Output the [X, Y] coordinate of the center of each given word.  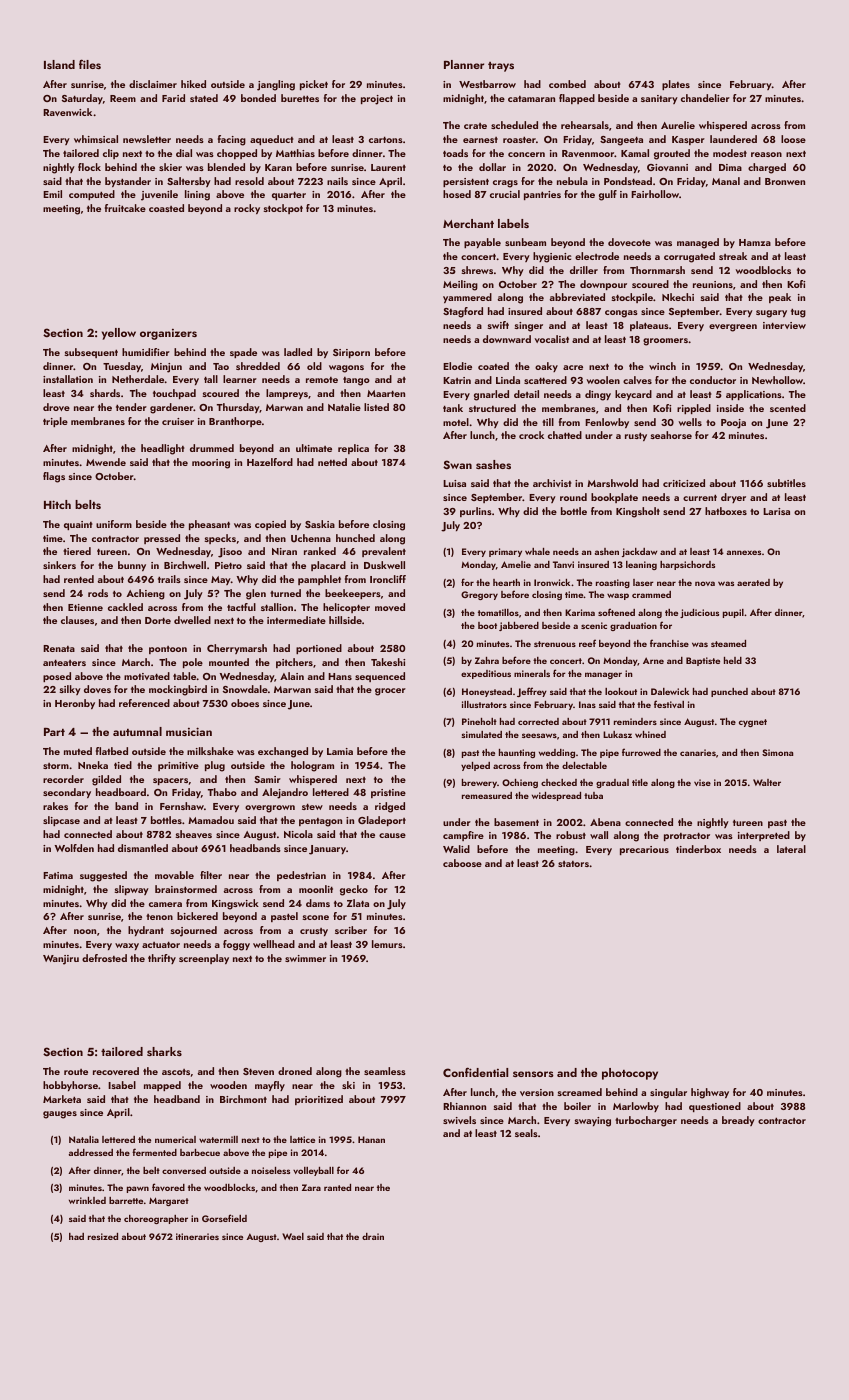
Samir [267, 779]
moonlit [316, 889]
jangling [276, 85]
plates [676, 85]
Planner [464, 64]
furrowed [641, 752]
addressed [91, 1152]
